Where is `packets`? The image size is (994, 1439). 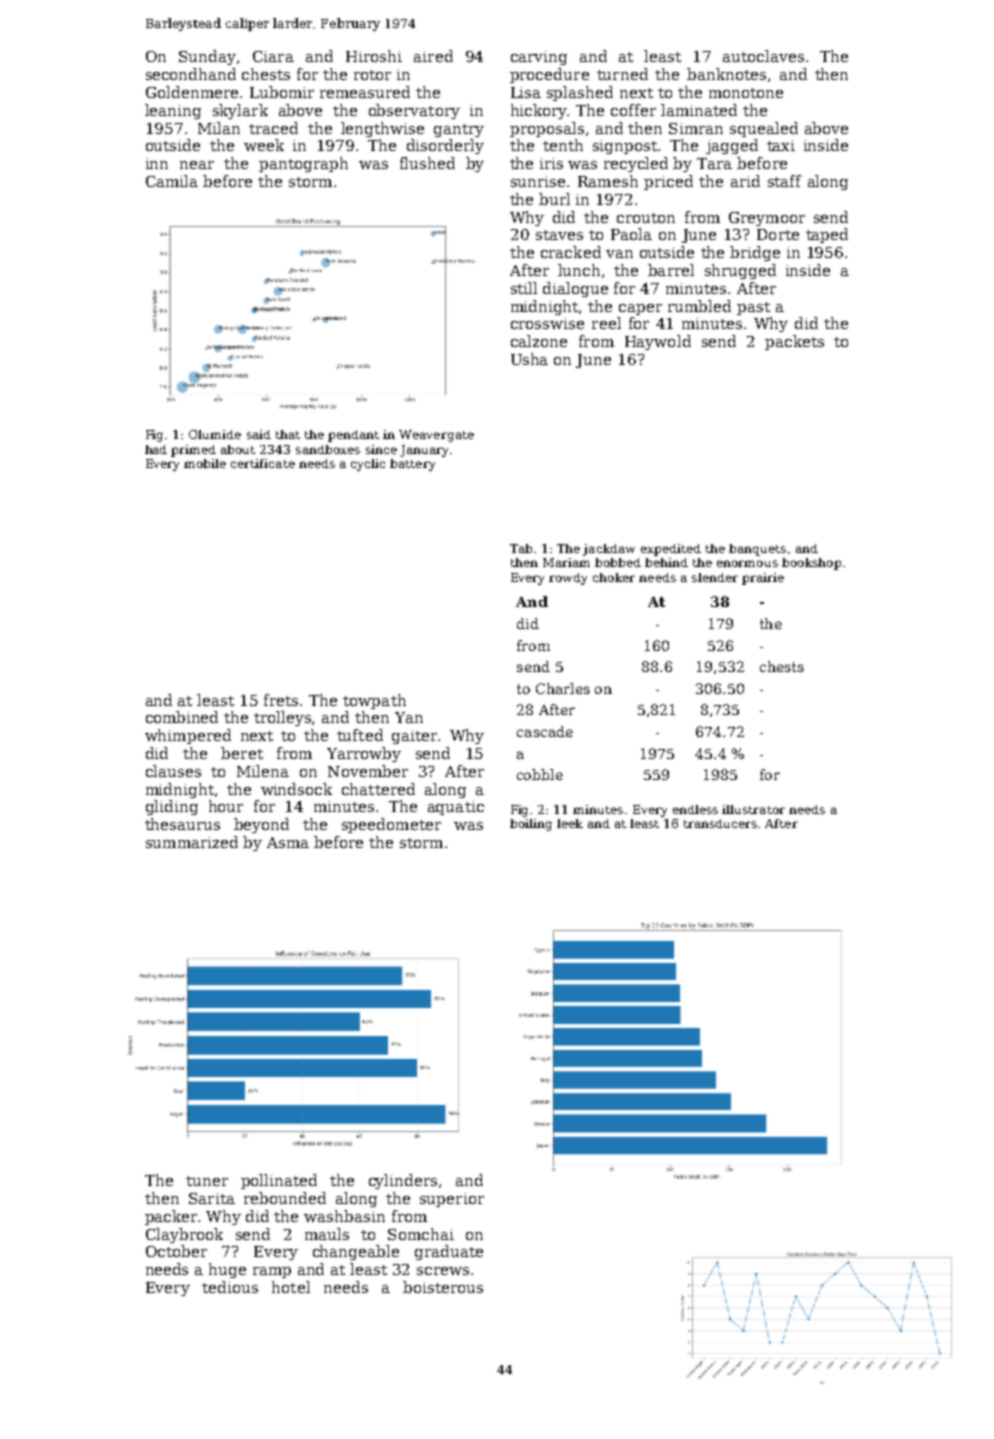
packets is located at coordinates (794, 342).
